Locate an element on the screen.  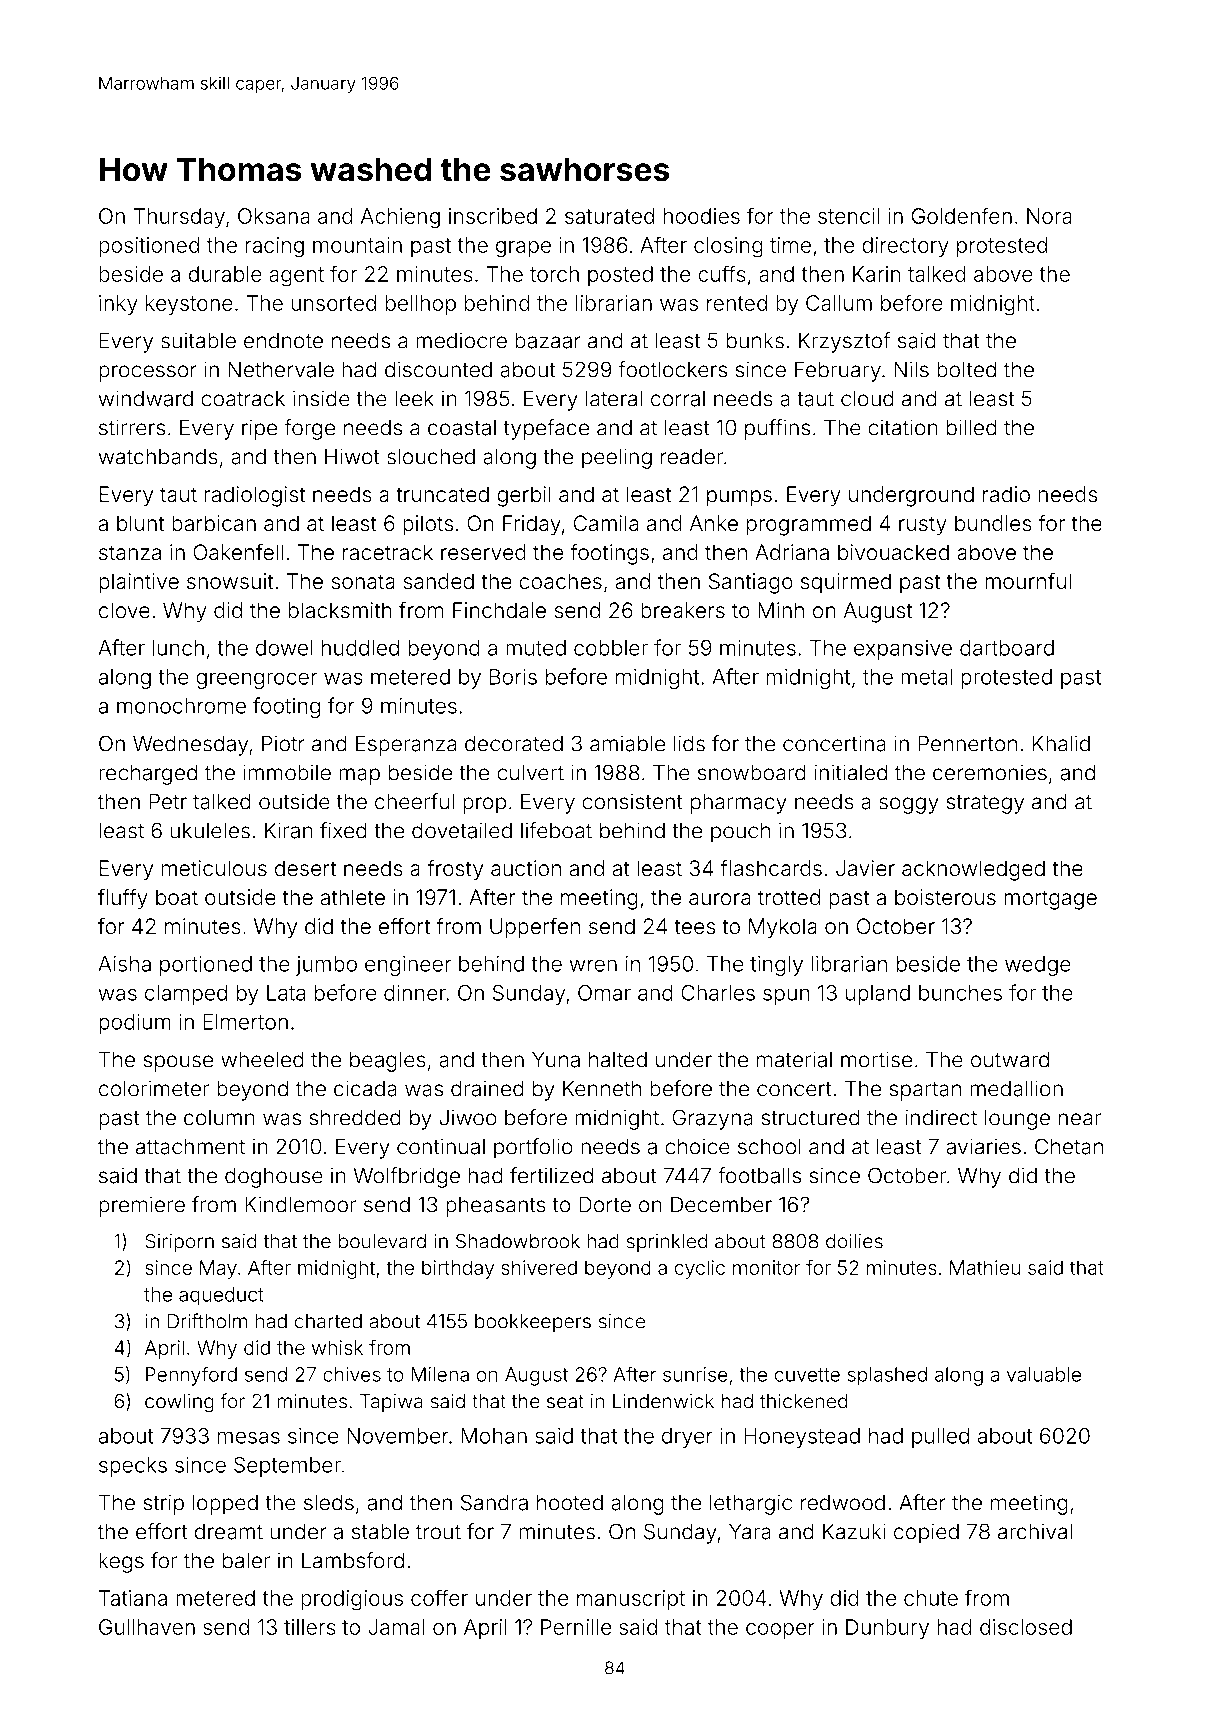
blunt is located at coordinates (140, 523).
